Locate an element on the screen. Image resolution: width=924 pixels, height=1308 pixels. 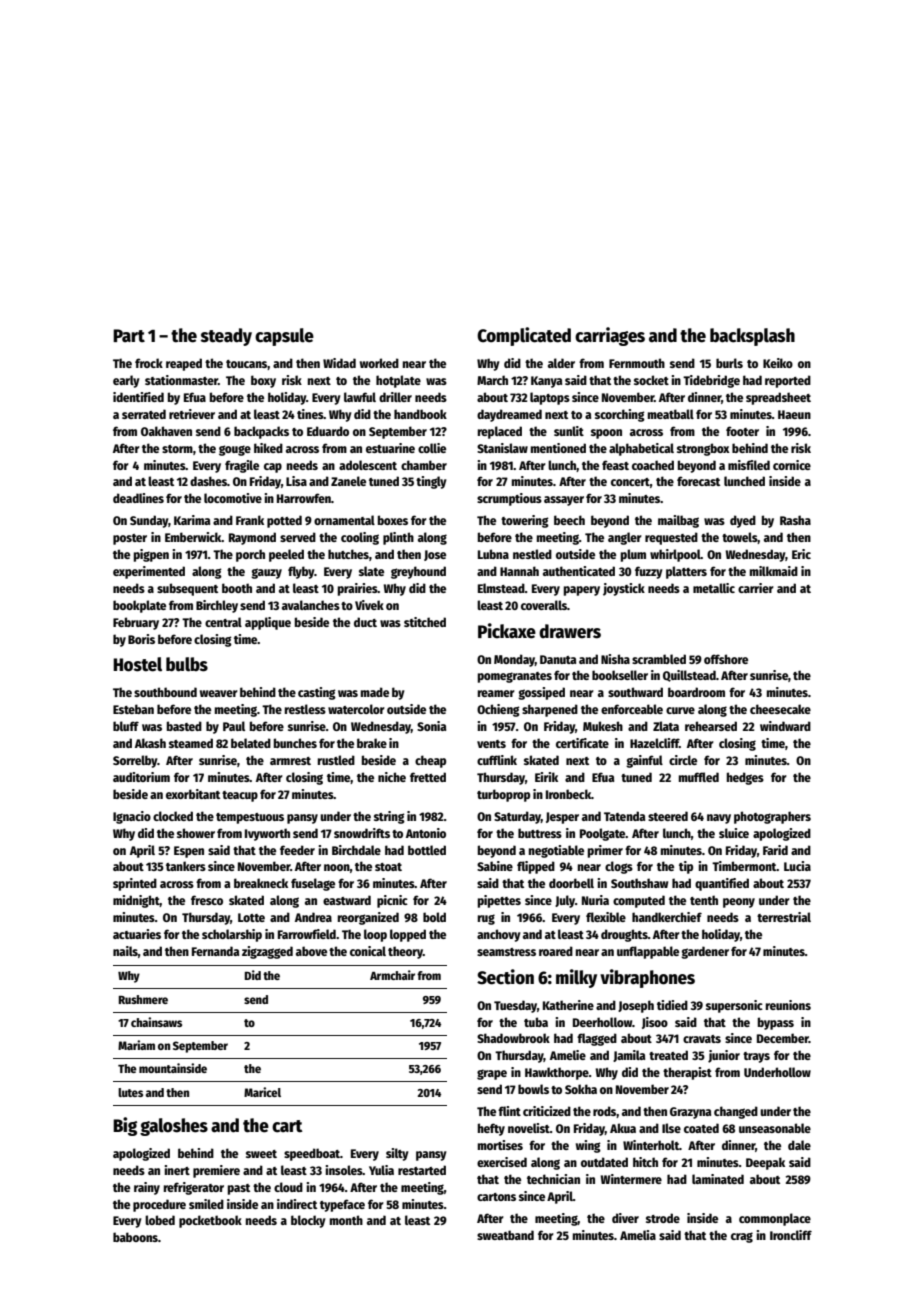
worked is located at coordinates (379, 363).
